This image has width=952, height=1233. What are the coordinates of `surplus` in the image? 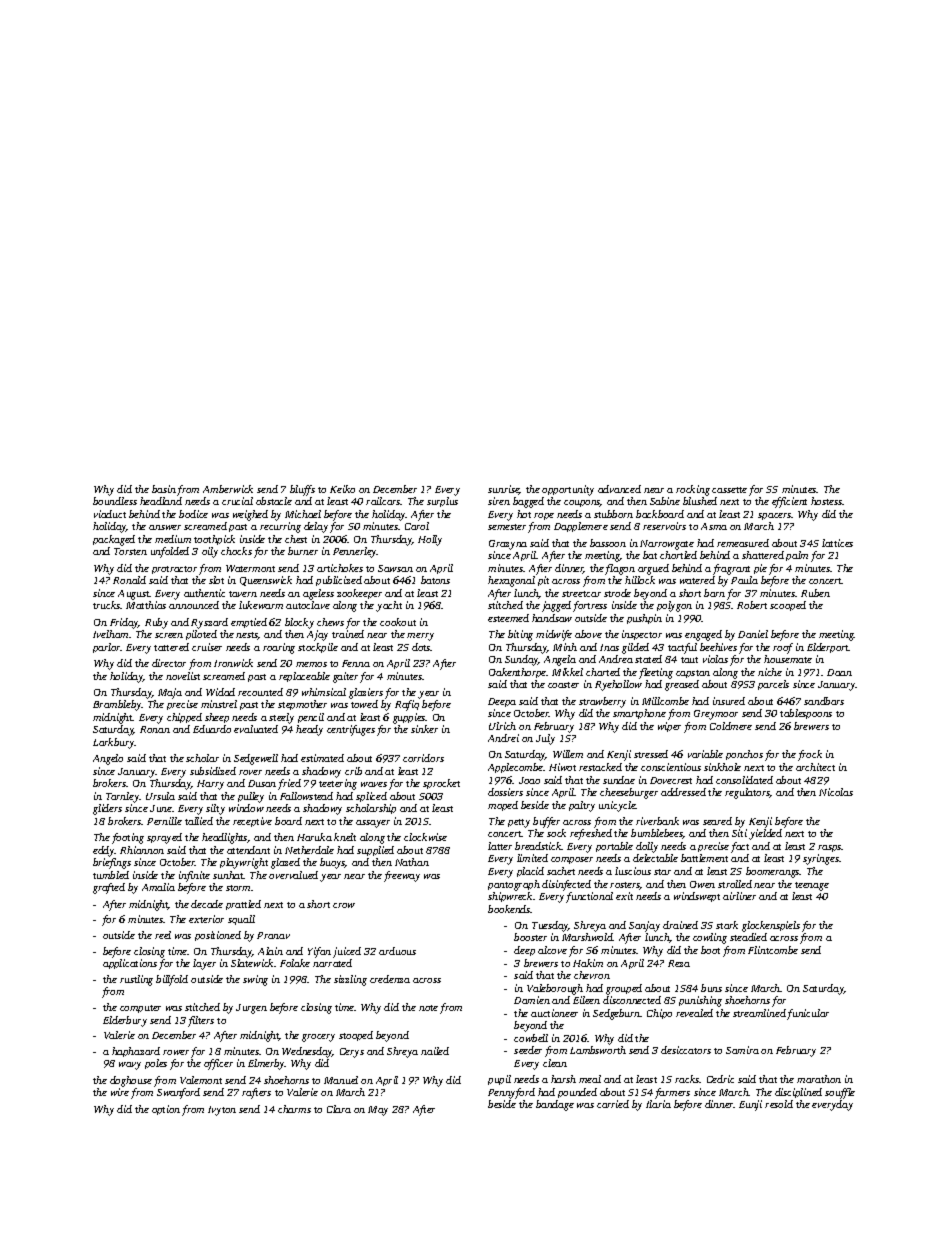 It's located at (442, 502).
